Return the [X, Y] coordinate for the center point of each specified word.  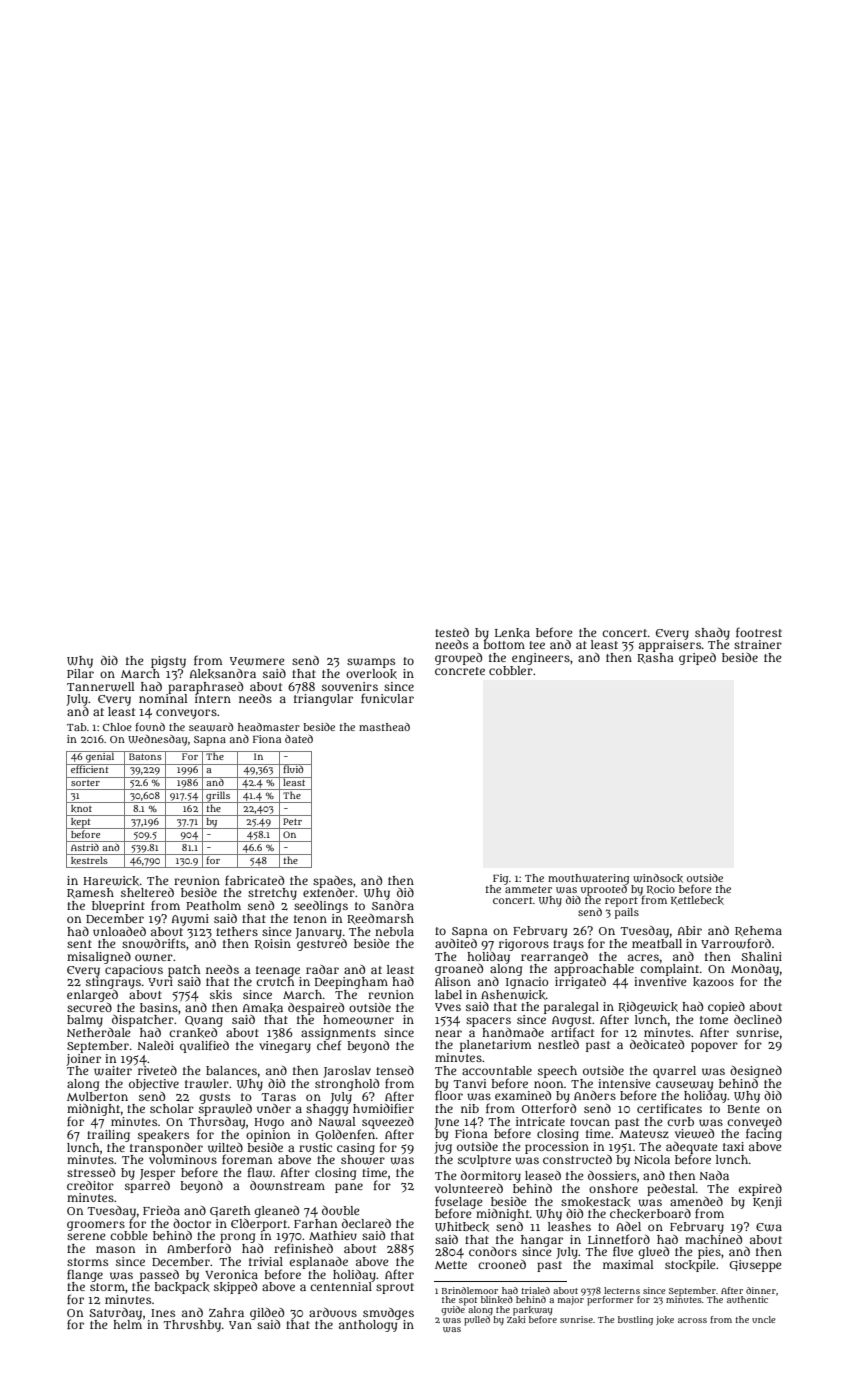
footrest [759, 632]
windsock [658, 878]
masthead [384, 727]
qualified [204, 1046]
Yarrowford [736, 943]
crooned [502, 1264]
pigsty [168, 662]
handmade [513, 1032]
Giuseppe [756, 1266]
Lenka [512, 633]
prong [237, 1238]
